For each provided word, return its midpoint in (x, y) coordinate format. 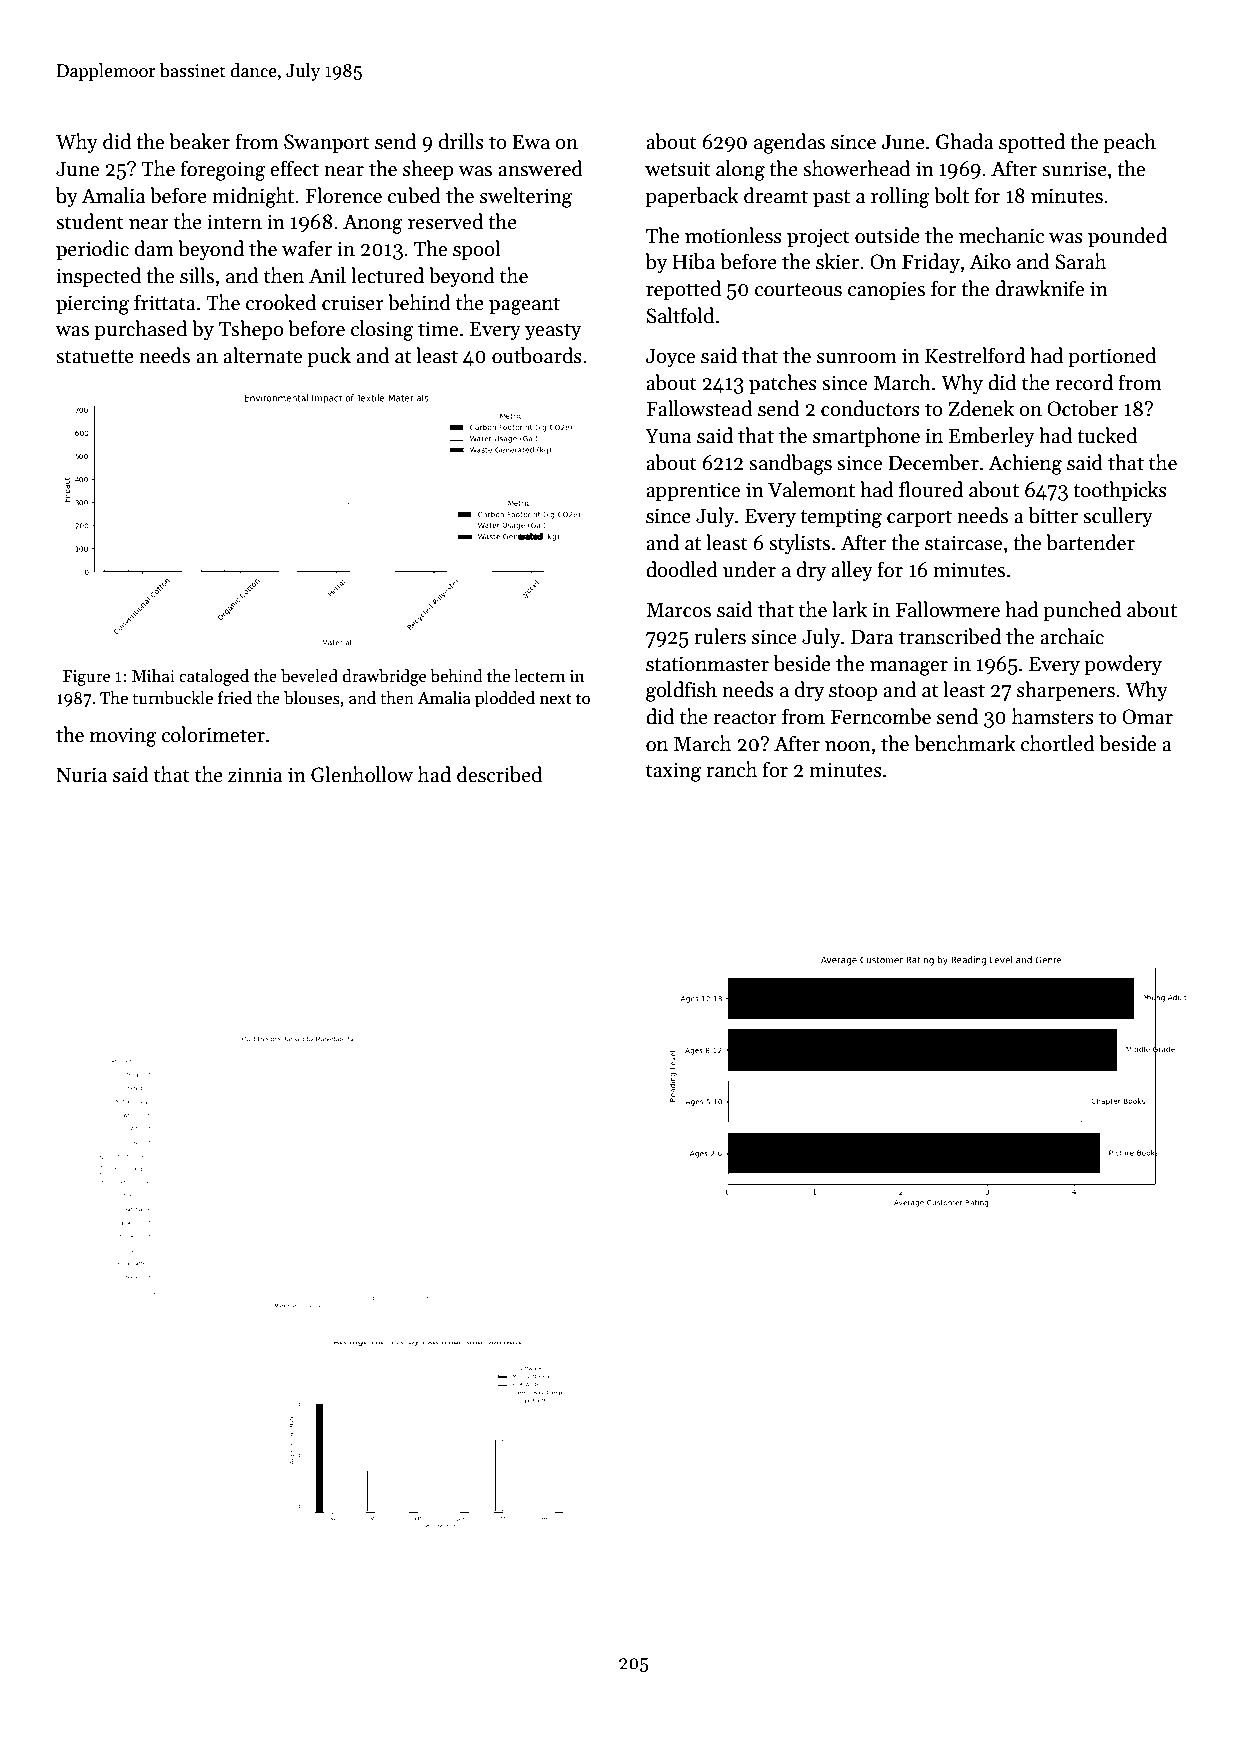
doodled (682, 569)
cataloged (214, 677)
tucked (1107, 435)
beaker (199, 141)
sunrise (1074, 169)
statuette (95, 357)
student (90, 221)
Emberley (991, 437)
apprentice (693, 491)
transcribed (950, 636)
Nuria (81, 775)
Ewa (531, 142)
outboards (537, 355)
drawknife (1039, 288)
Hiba (693, 261)
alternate (262, 355)
